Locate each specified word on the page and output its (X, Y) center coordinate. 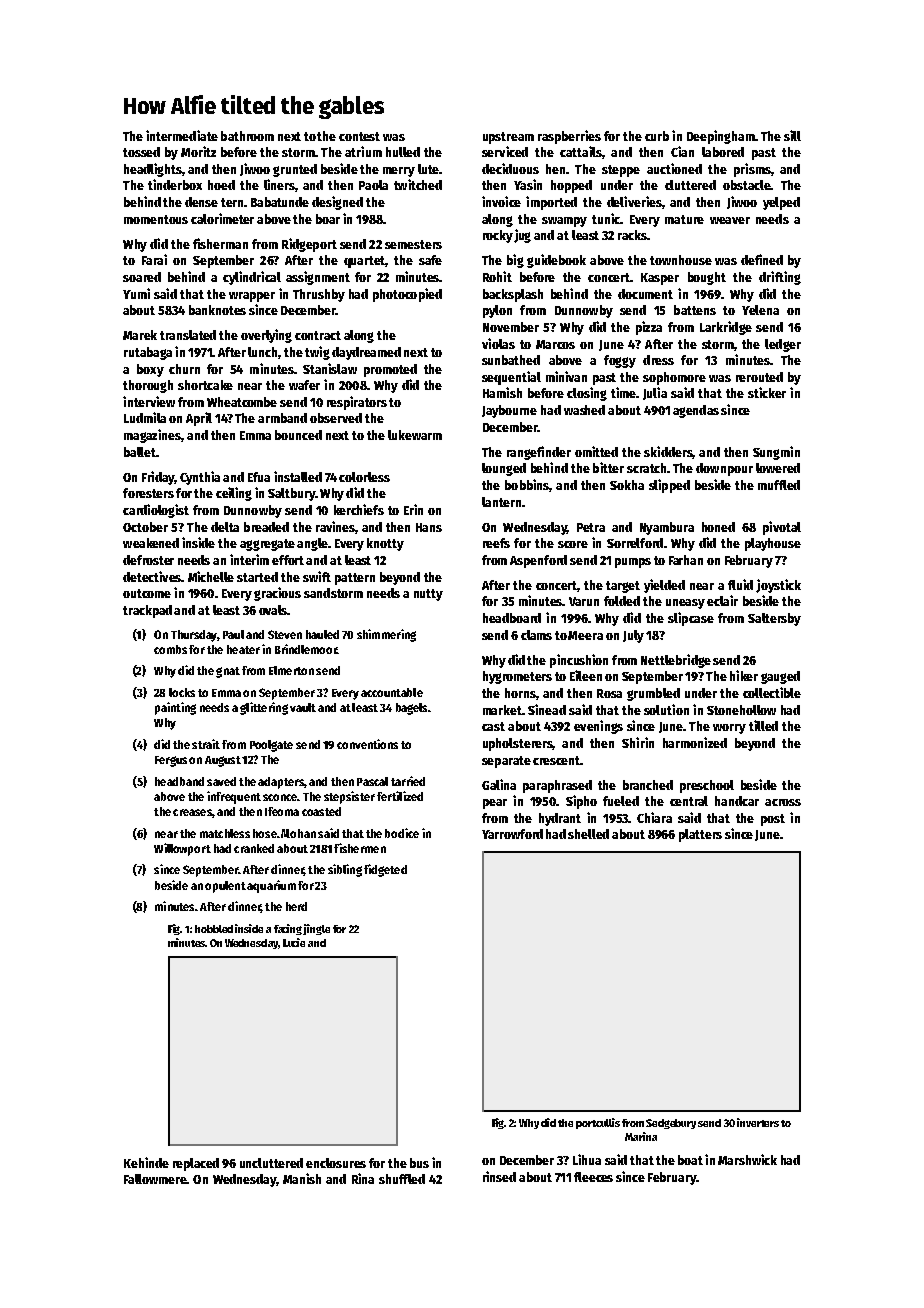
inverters (758, 1122)
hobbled (214, 929)
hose (265, 833)
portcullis (598, 1123)
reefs (496, 543)
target (623, 587)
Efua (259, 477)
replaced (196, 1164)
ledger (783, 345)
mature (684, 219)
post (773, 820)
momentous (156, 219)
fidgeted (385, 870)
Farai (154, 259)
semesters (413, 244)
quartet (364, 262)
